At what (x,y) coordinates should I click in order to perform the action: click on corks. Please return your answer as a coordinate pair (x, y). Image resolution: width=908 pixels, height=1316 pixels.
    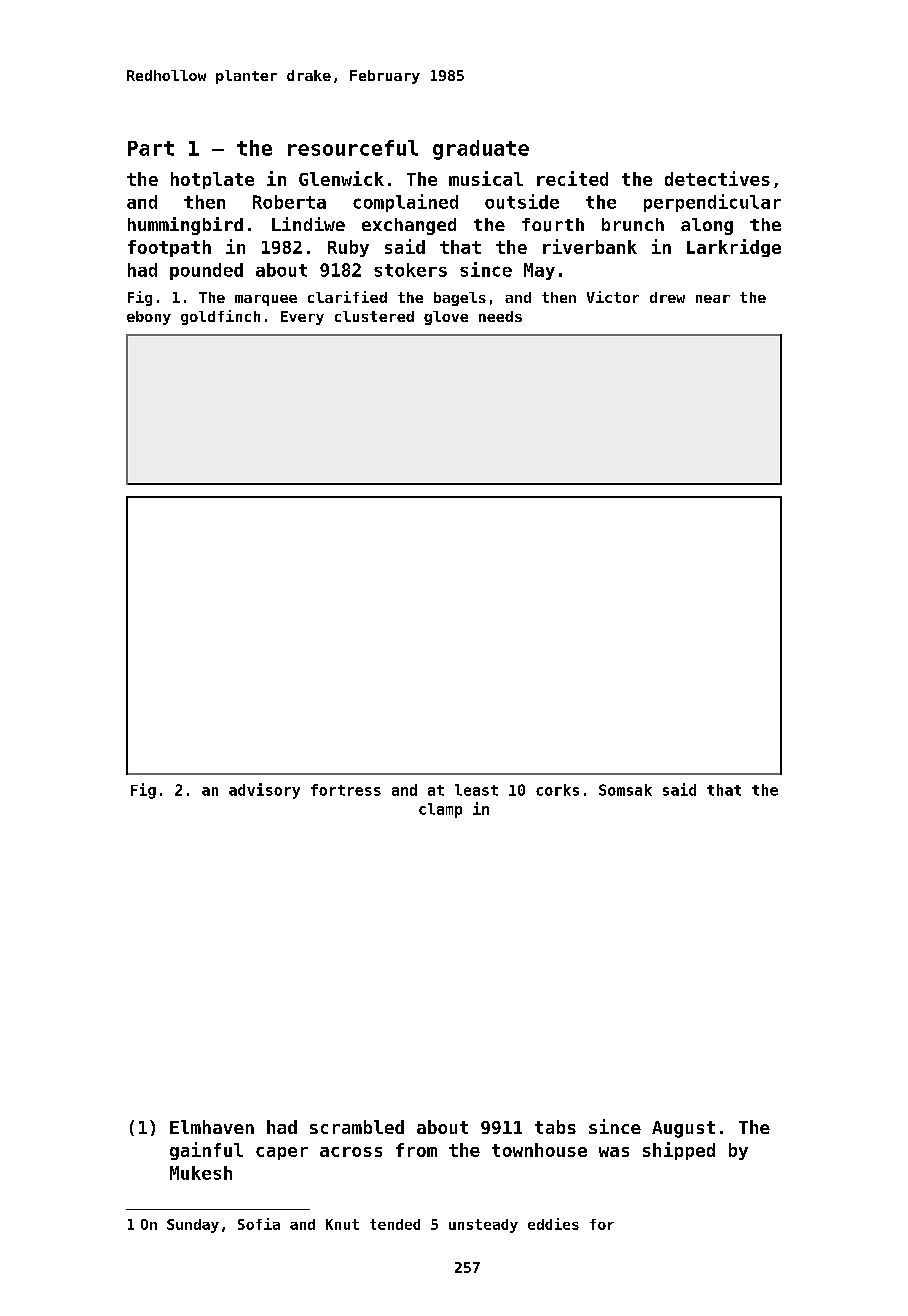
    Looking at the image, I should click on (557, 790).
